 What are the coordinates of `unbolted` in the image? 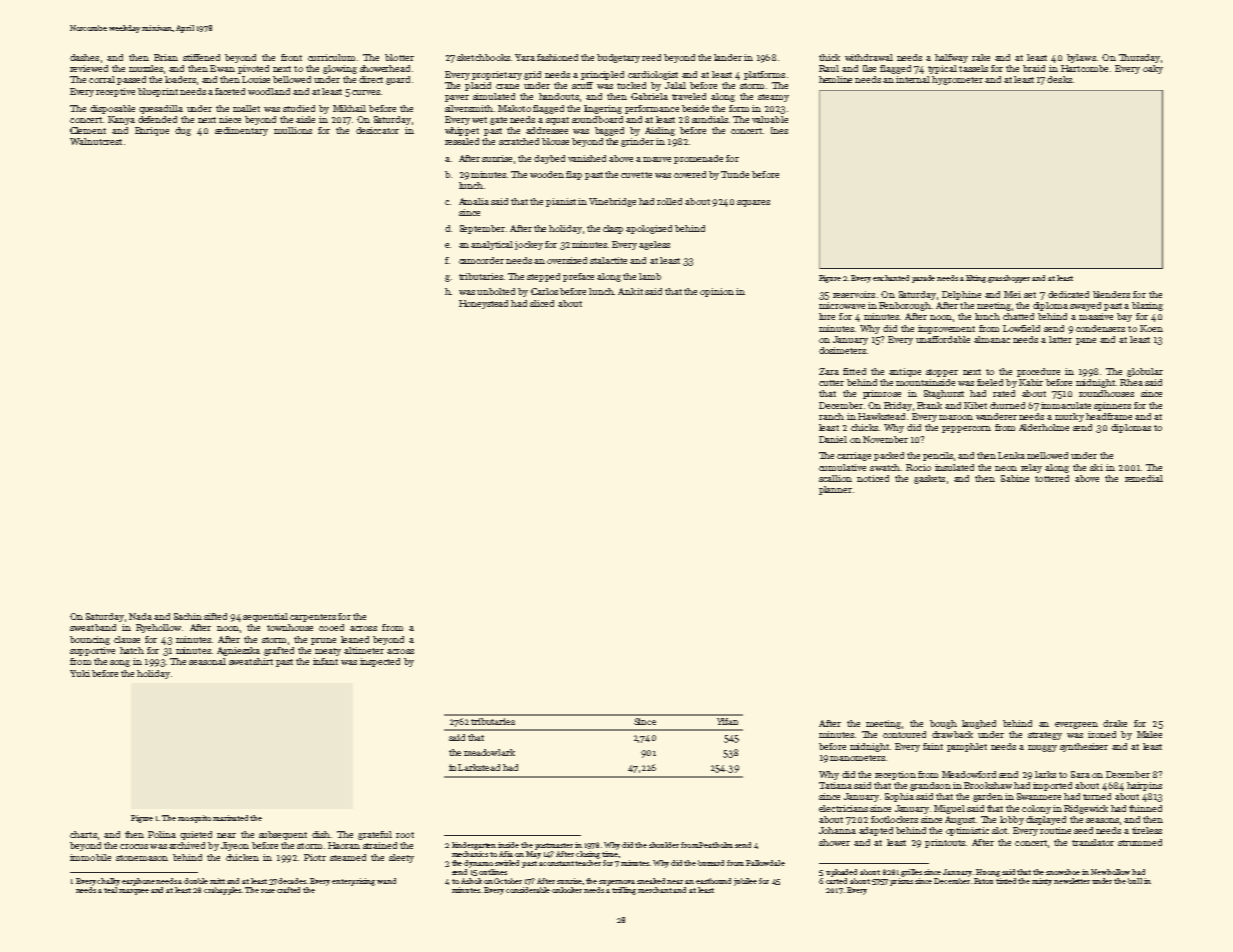 It's located at (496, 291).
